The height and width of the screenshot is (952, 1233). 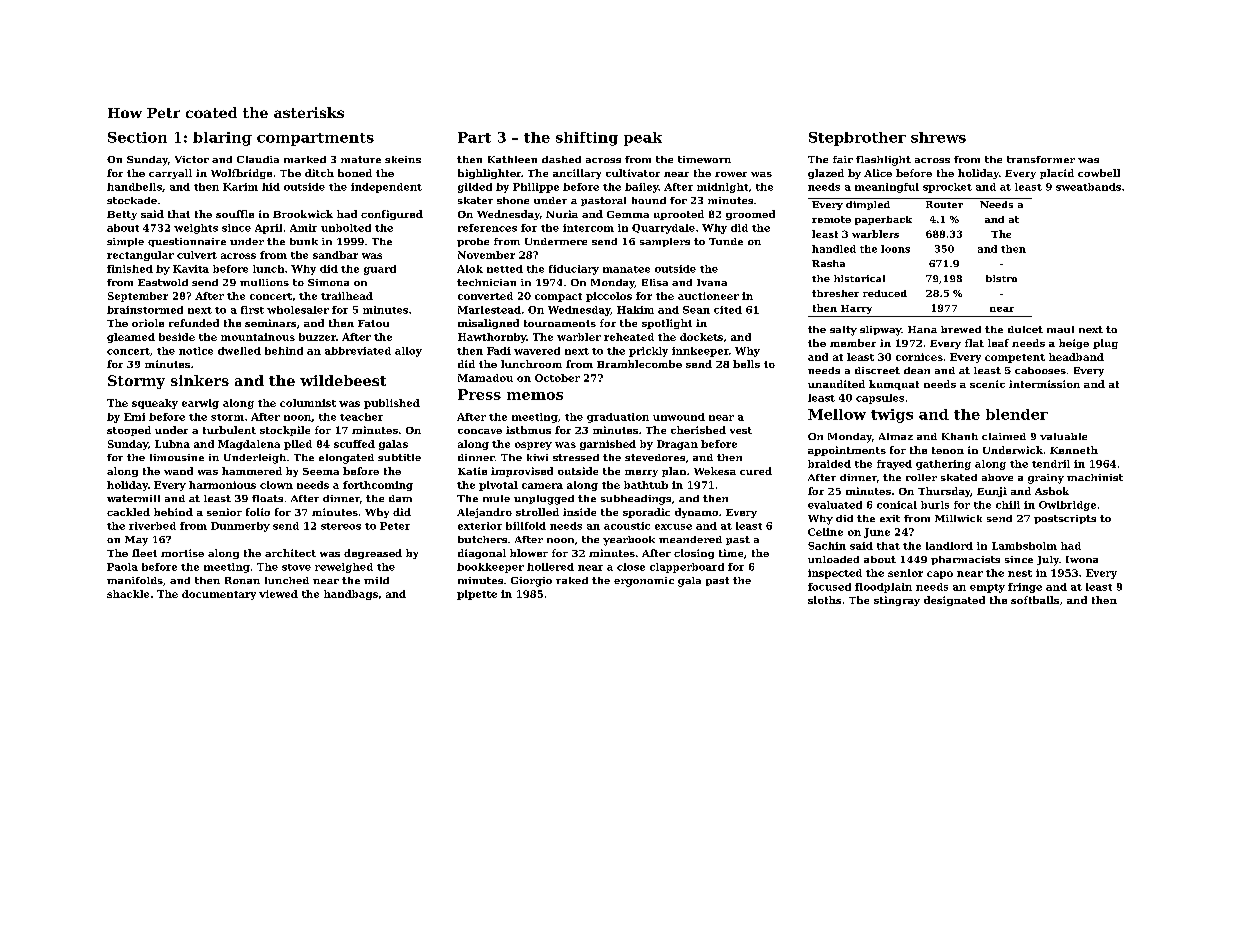 What do you see at coordinates (222, 139) in the screenshot?
I see `blaring` at bounding box center [222, 139].
